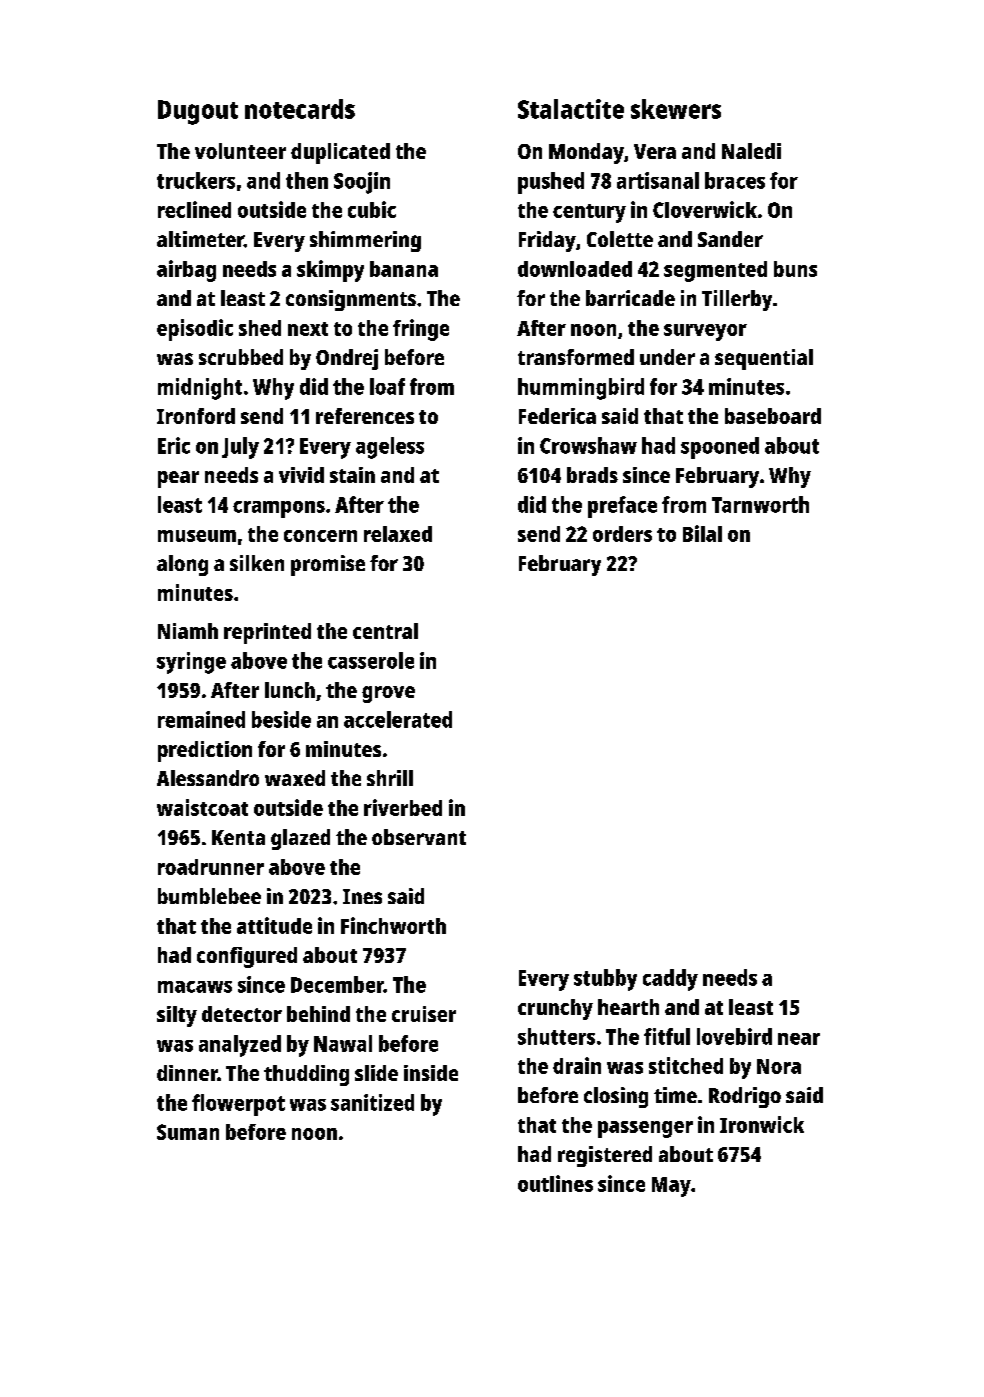 This screenshot has width=984, height=1397. Describe the element at coordinates (670, 980) in the screenshot. I see `caddy` at that location.
